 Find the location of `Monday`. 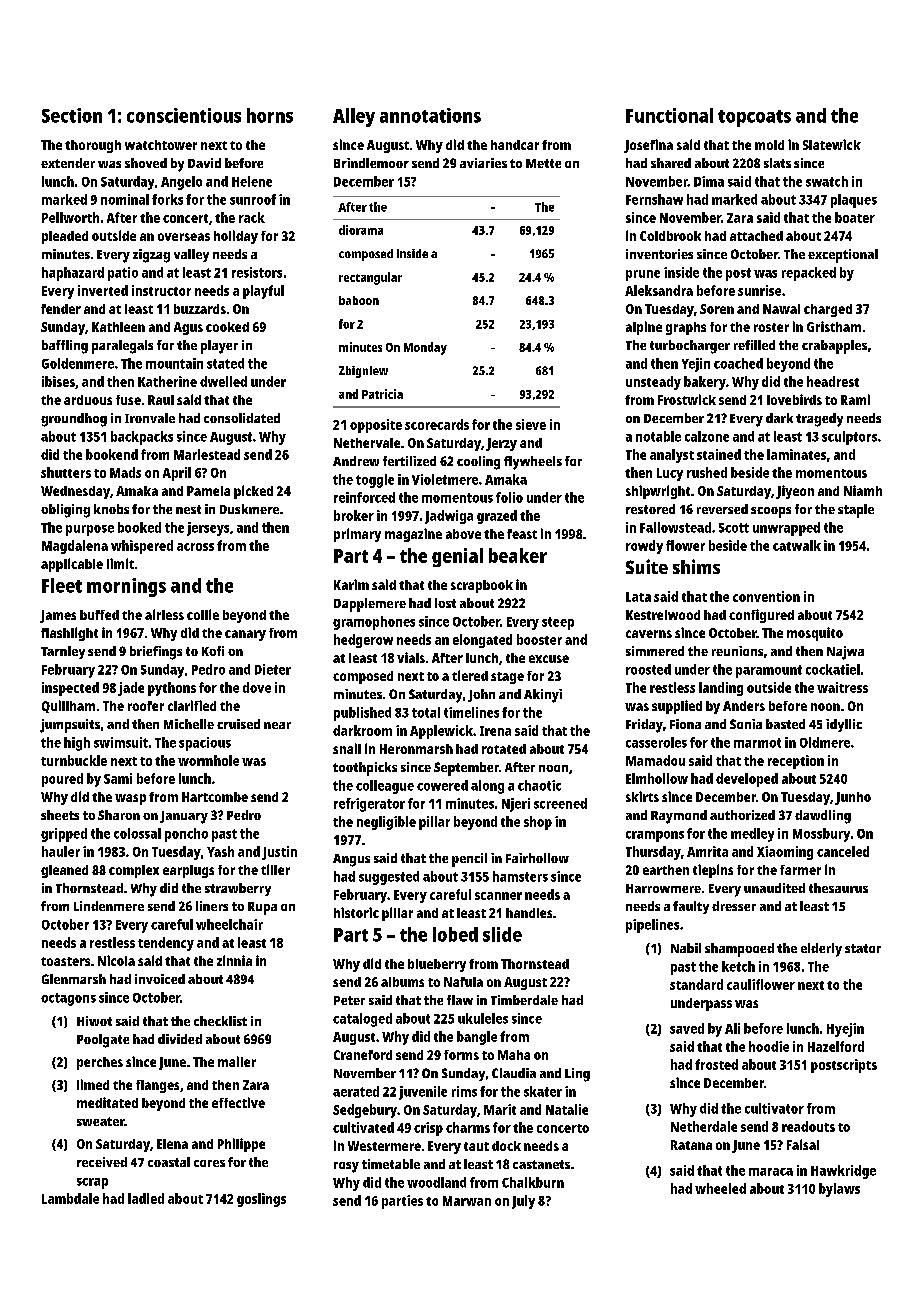

Monday is located at coordinates (425, 348).
